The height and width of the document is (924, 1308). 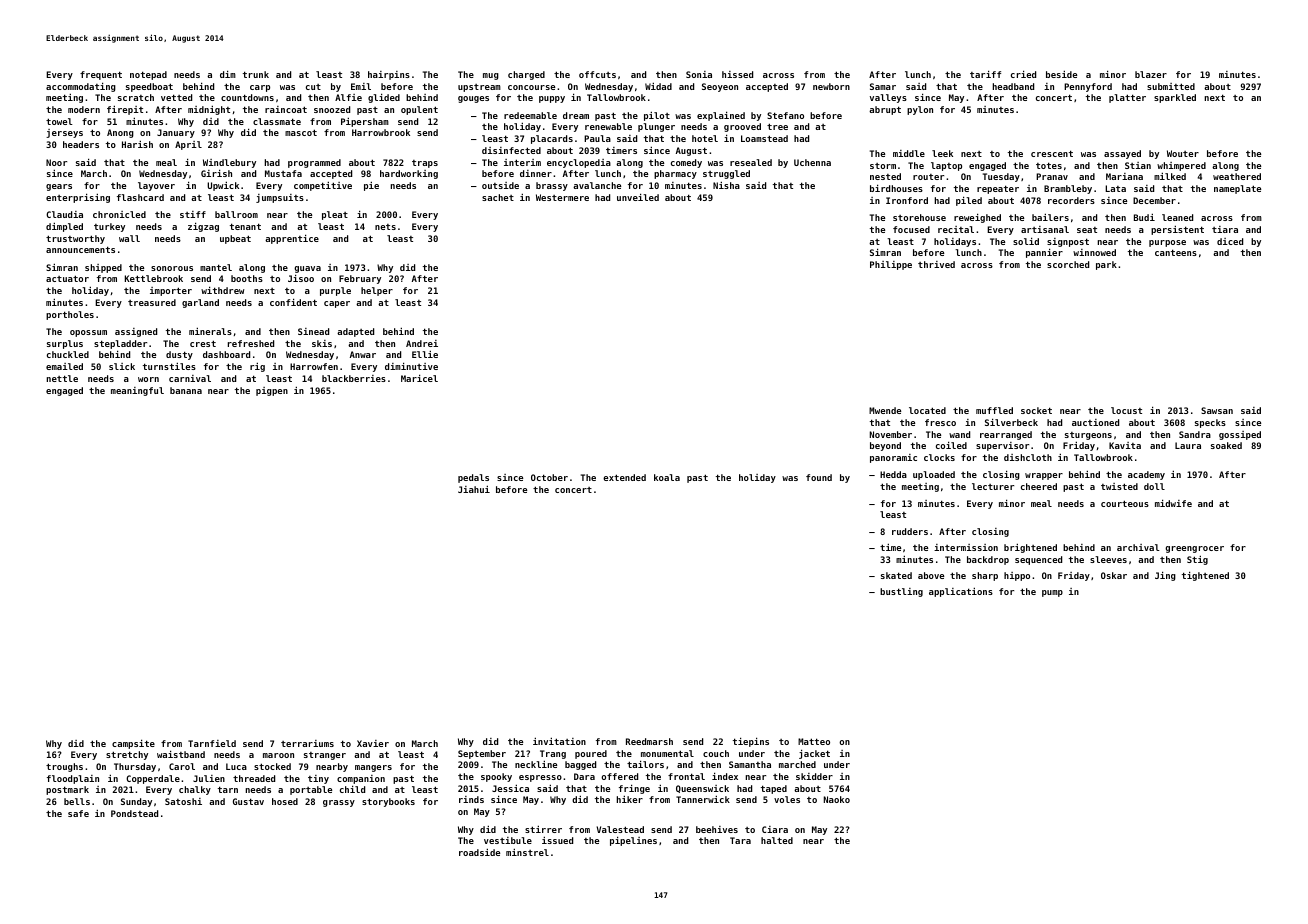 I want to click on focused, so click(x=911, y=229).
